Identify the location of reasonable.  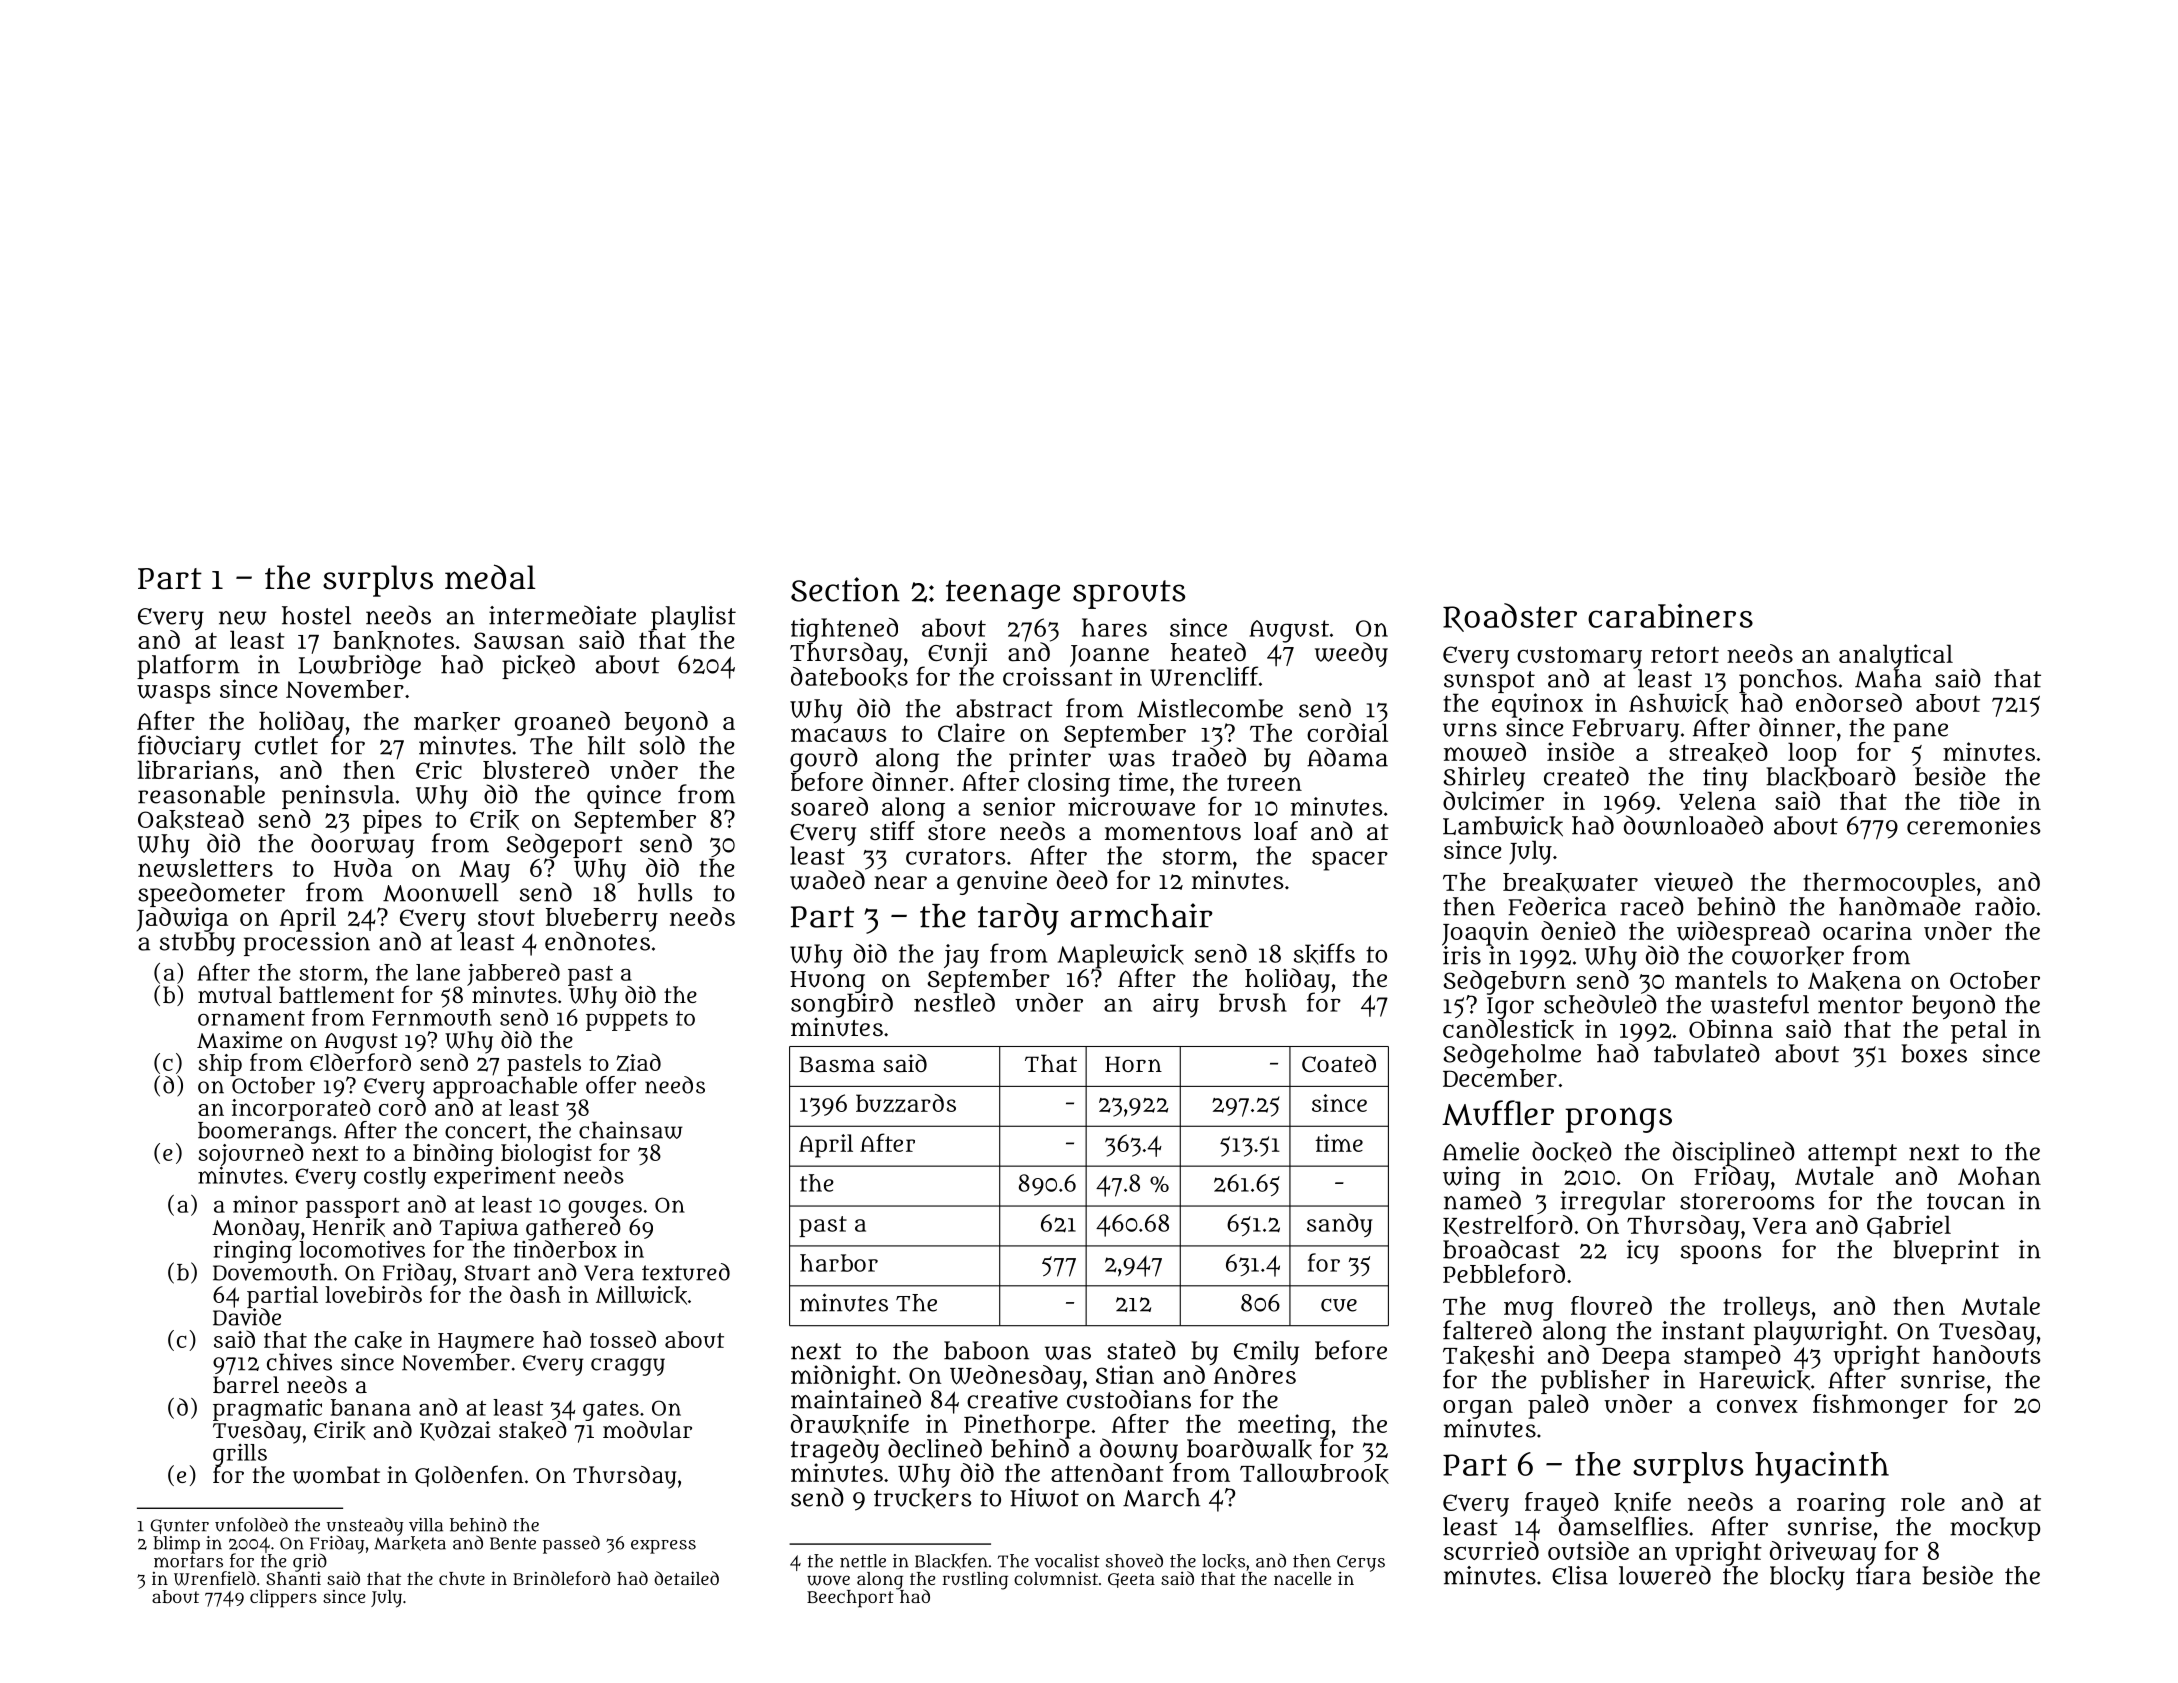
(201, 794).
